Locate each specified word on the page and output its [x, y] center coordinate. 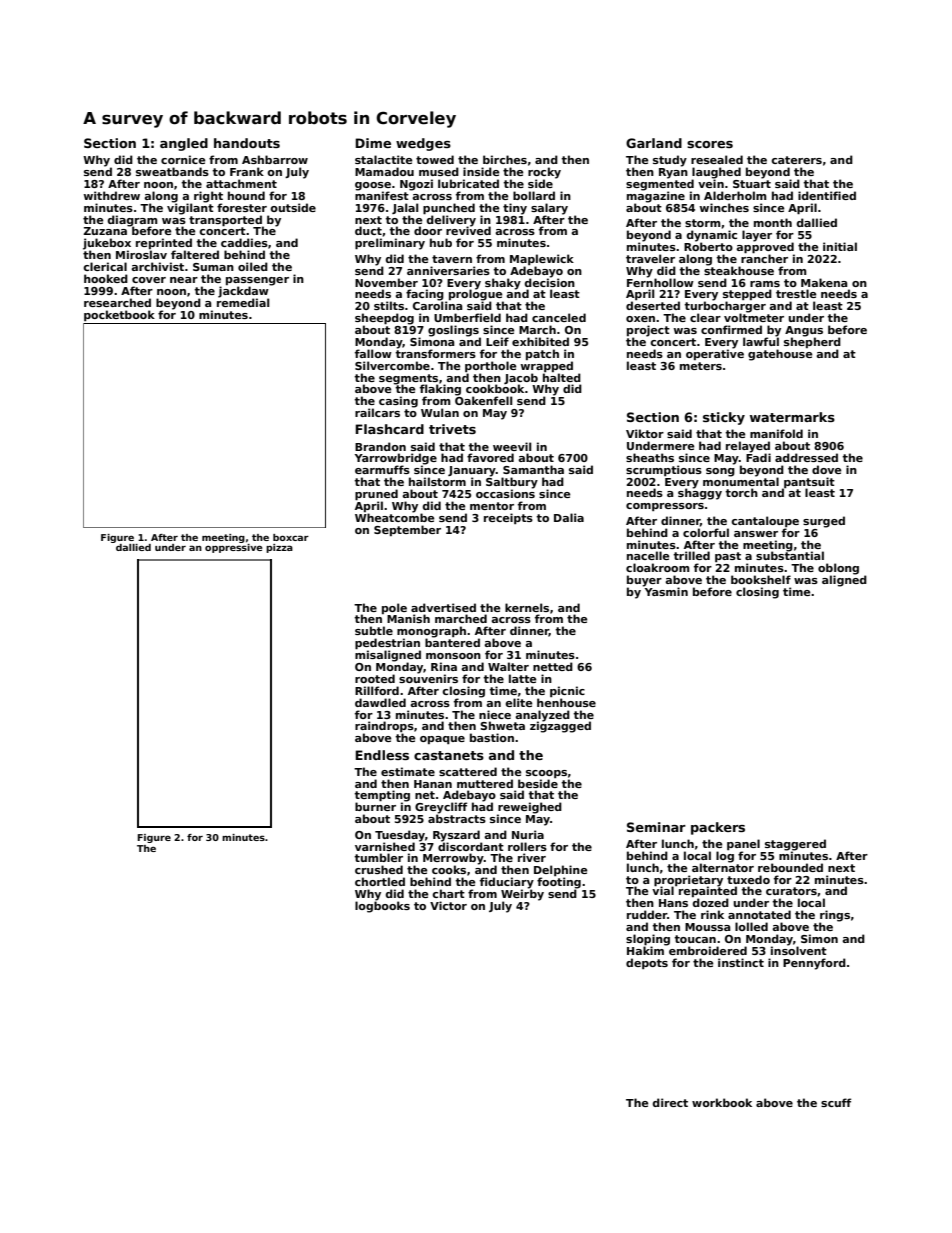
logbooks [382, 907]
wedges [423, 144]
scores [710, 144]
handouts [247, 143]
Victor [448, 905]
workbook [722, 1102]
